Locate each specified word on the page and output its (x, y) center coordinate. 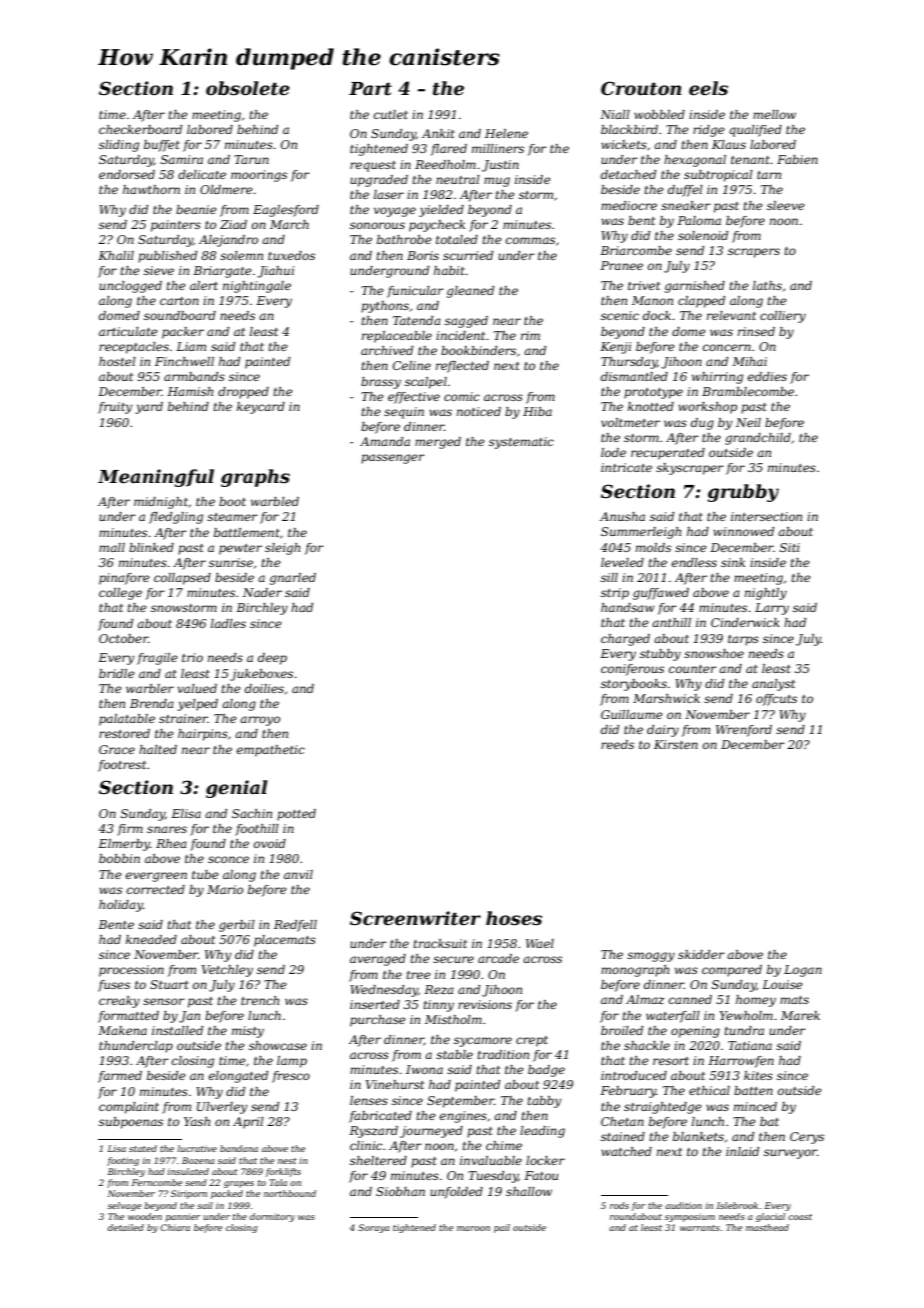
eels (708, 88)
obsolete (248, 88)
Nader (262, 592)
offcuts (776, 700)
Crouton (641, 88)
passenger (393, 459)
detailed (126, 1227)
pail (502, 1228)
